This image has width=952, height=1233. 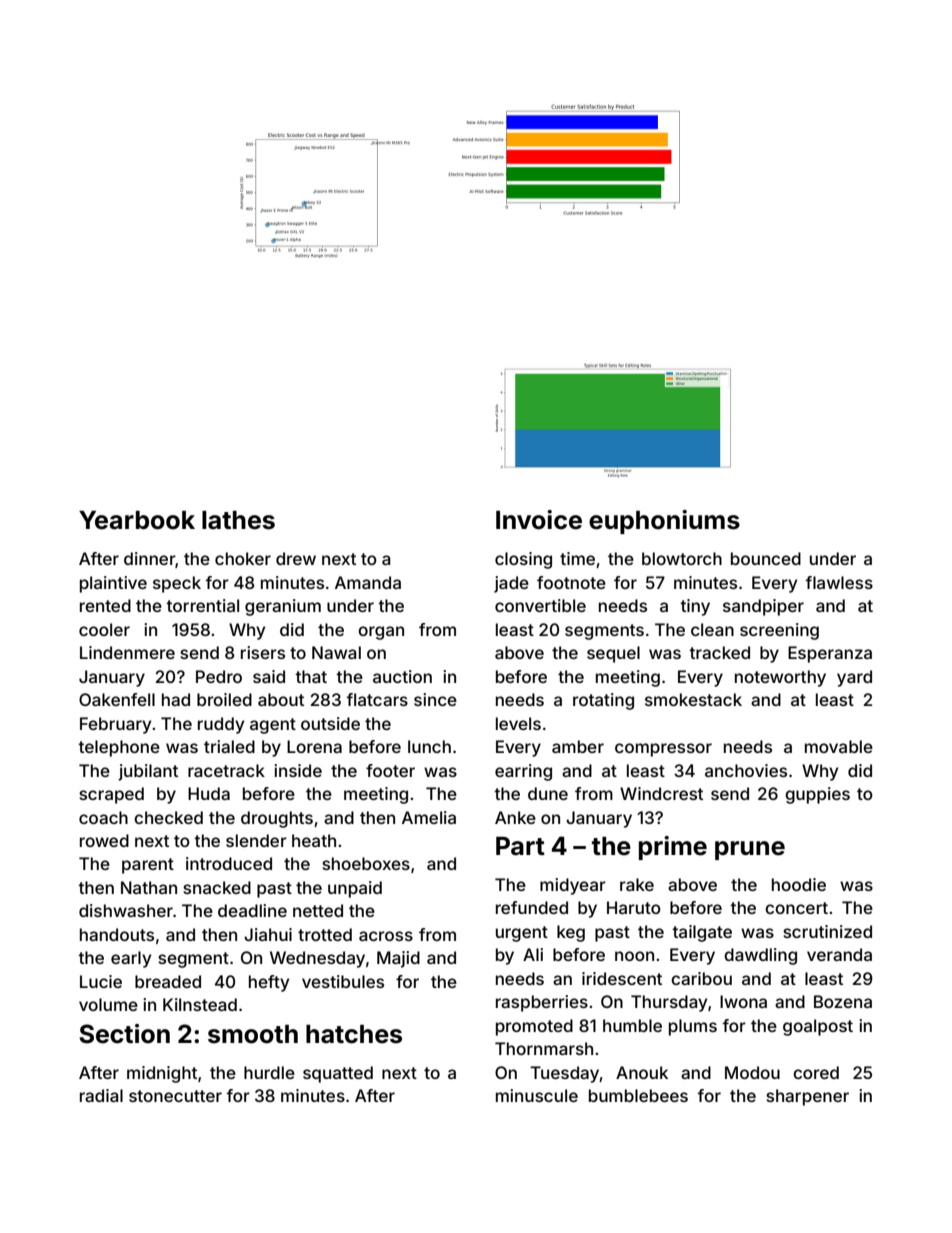 I want to click on Iwona, so click(x=743, y=1001).
